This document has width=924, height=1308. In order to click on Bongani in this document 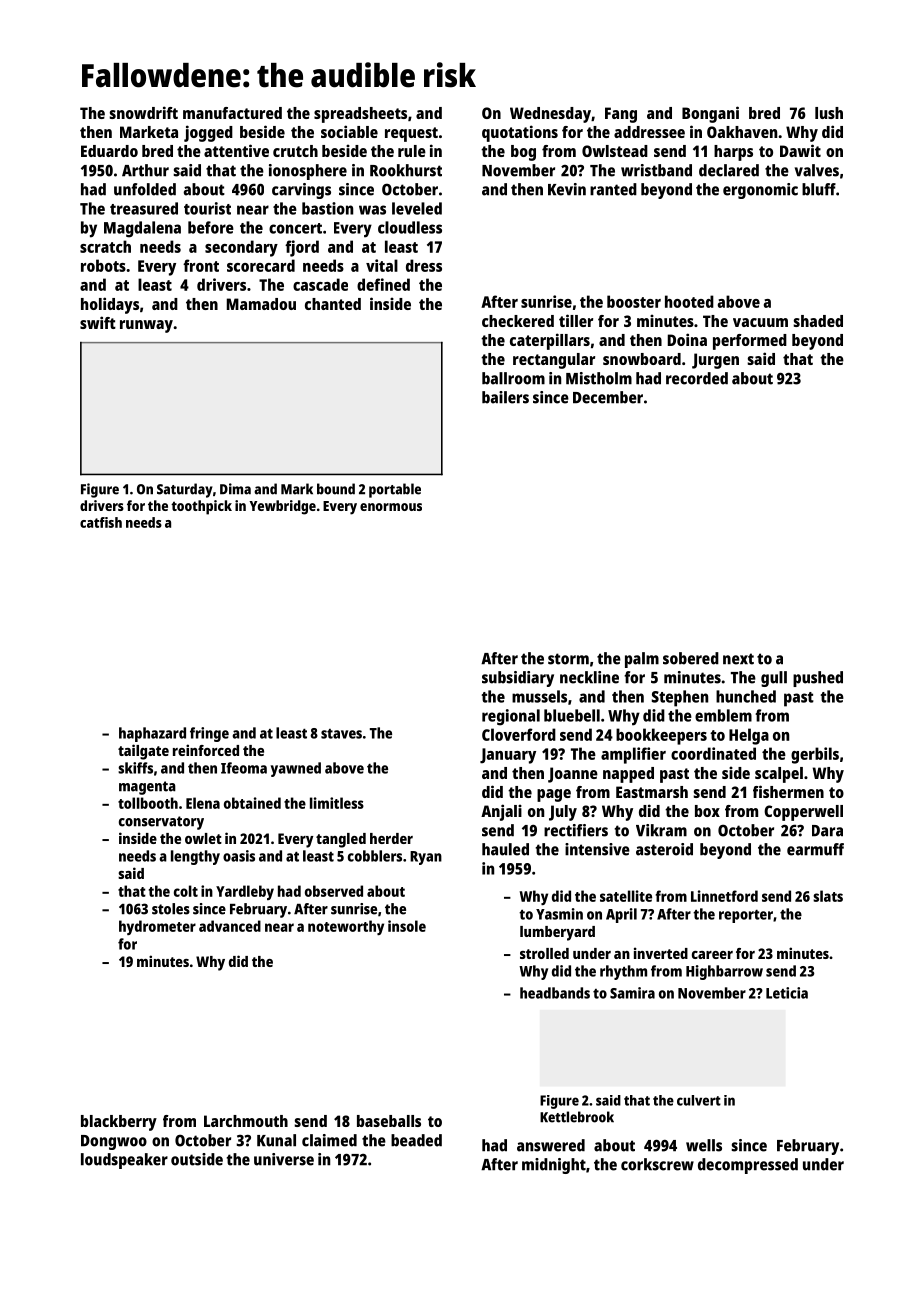, I will do `click(710, 114)`.
